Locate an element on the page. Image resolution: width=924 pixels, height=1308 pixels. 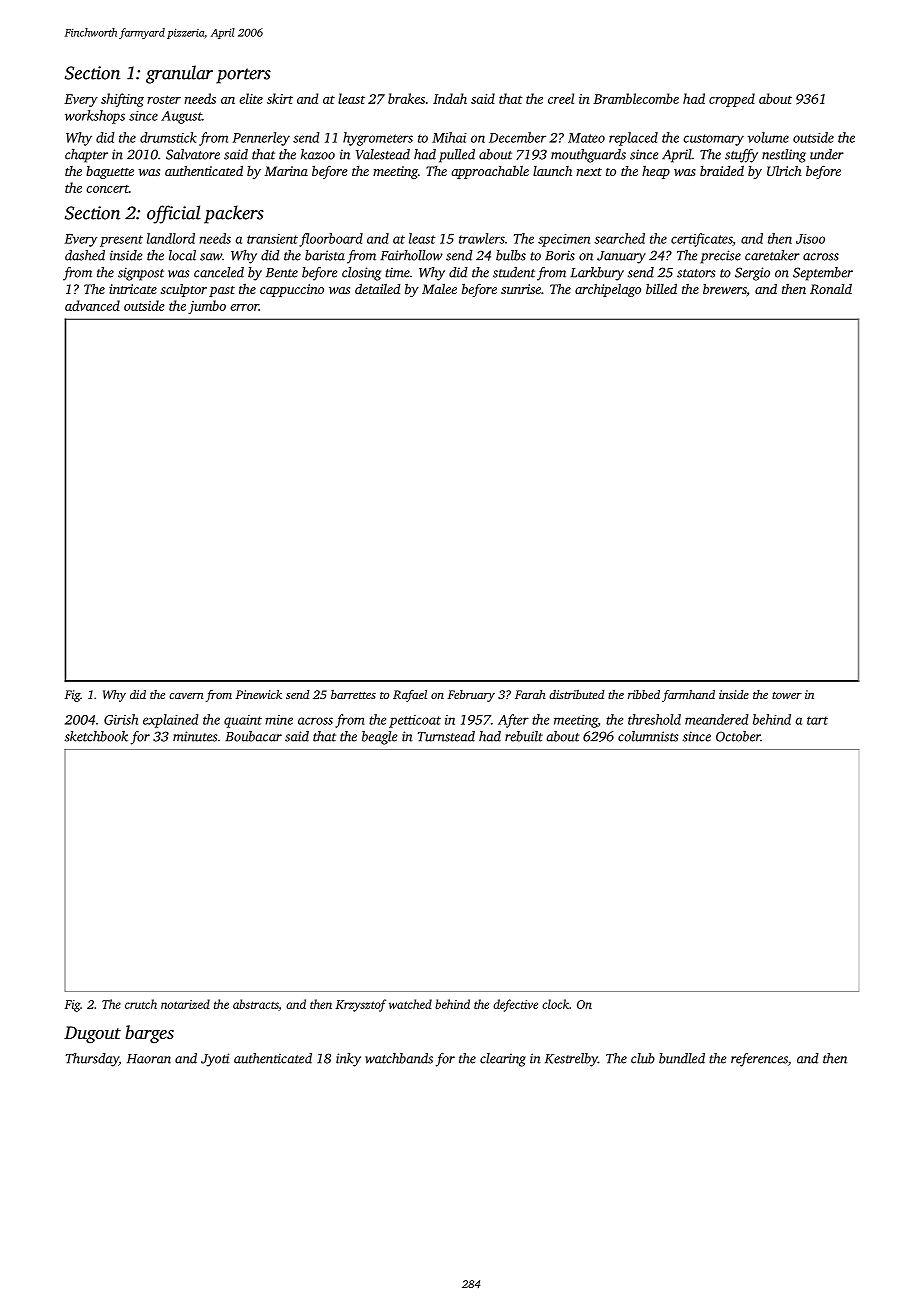
abstracts is located at coordinates (256, 1005).
